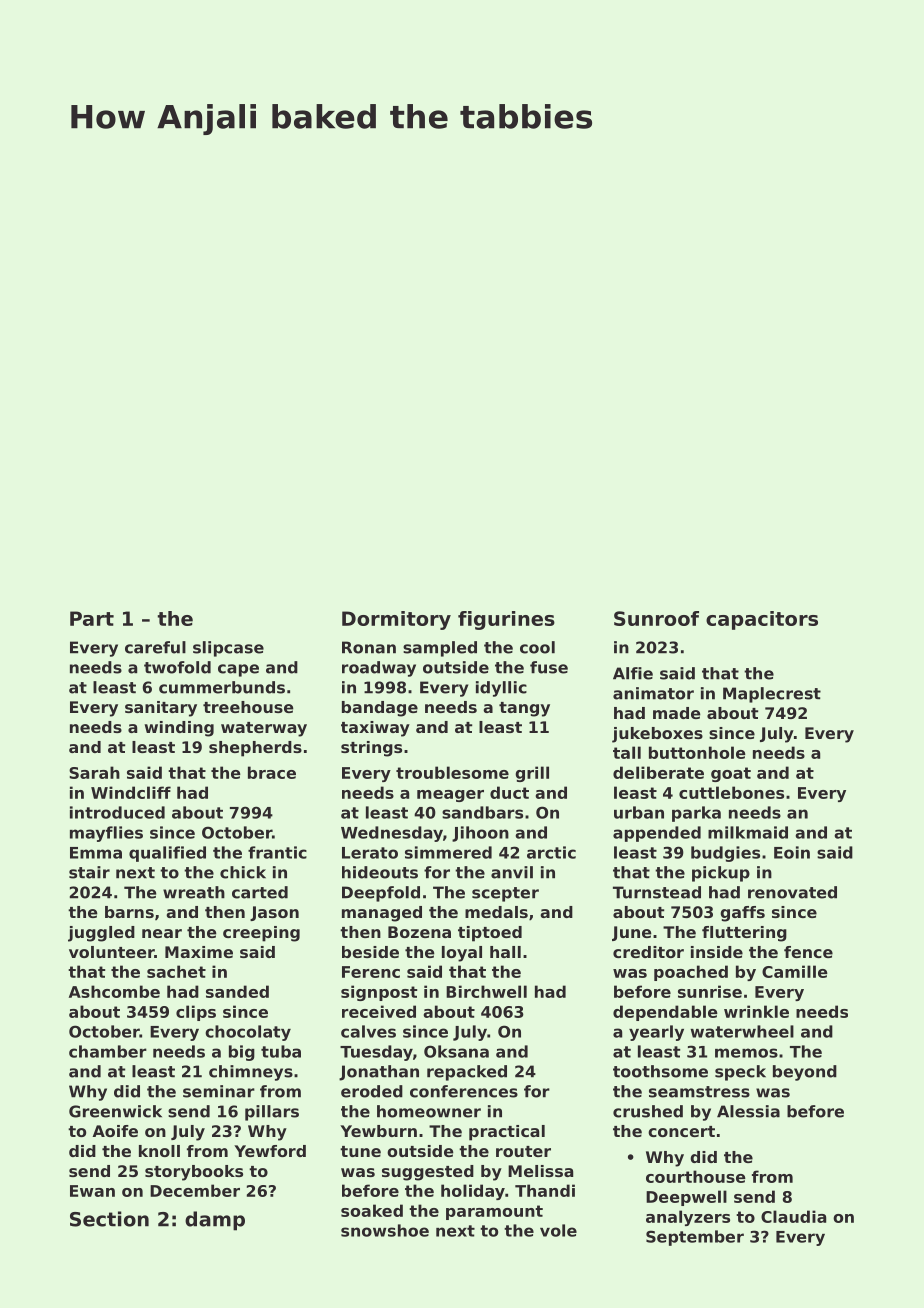 This screenshot has width=924, height=1308. Describe the element at coordinates (379, 669) in the screenshot. I see `roadway` at that location.
